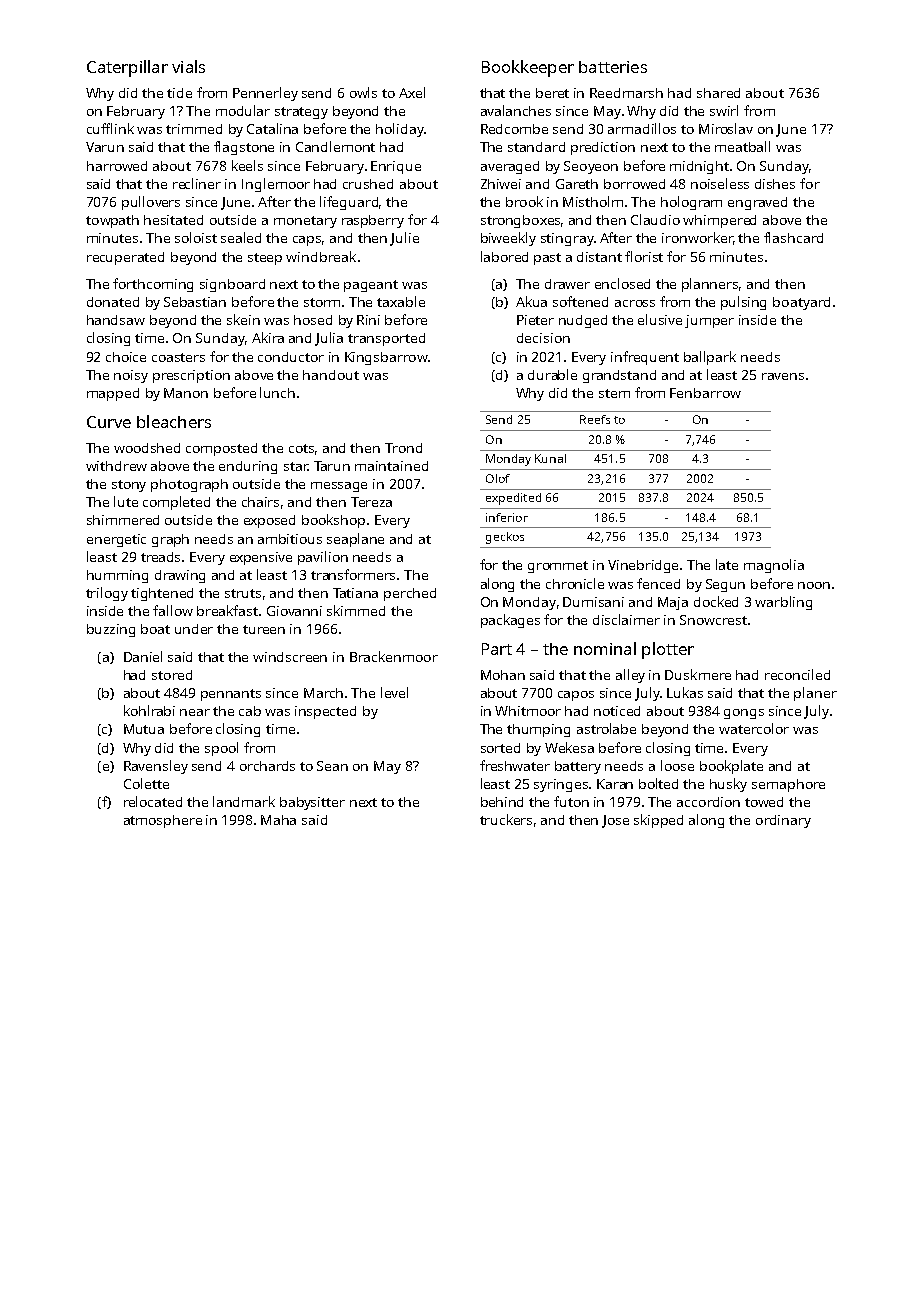  Describe the element at coordinates (536, 147) in the image. I see `standard` at that location.
